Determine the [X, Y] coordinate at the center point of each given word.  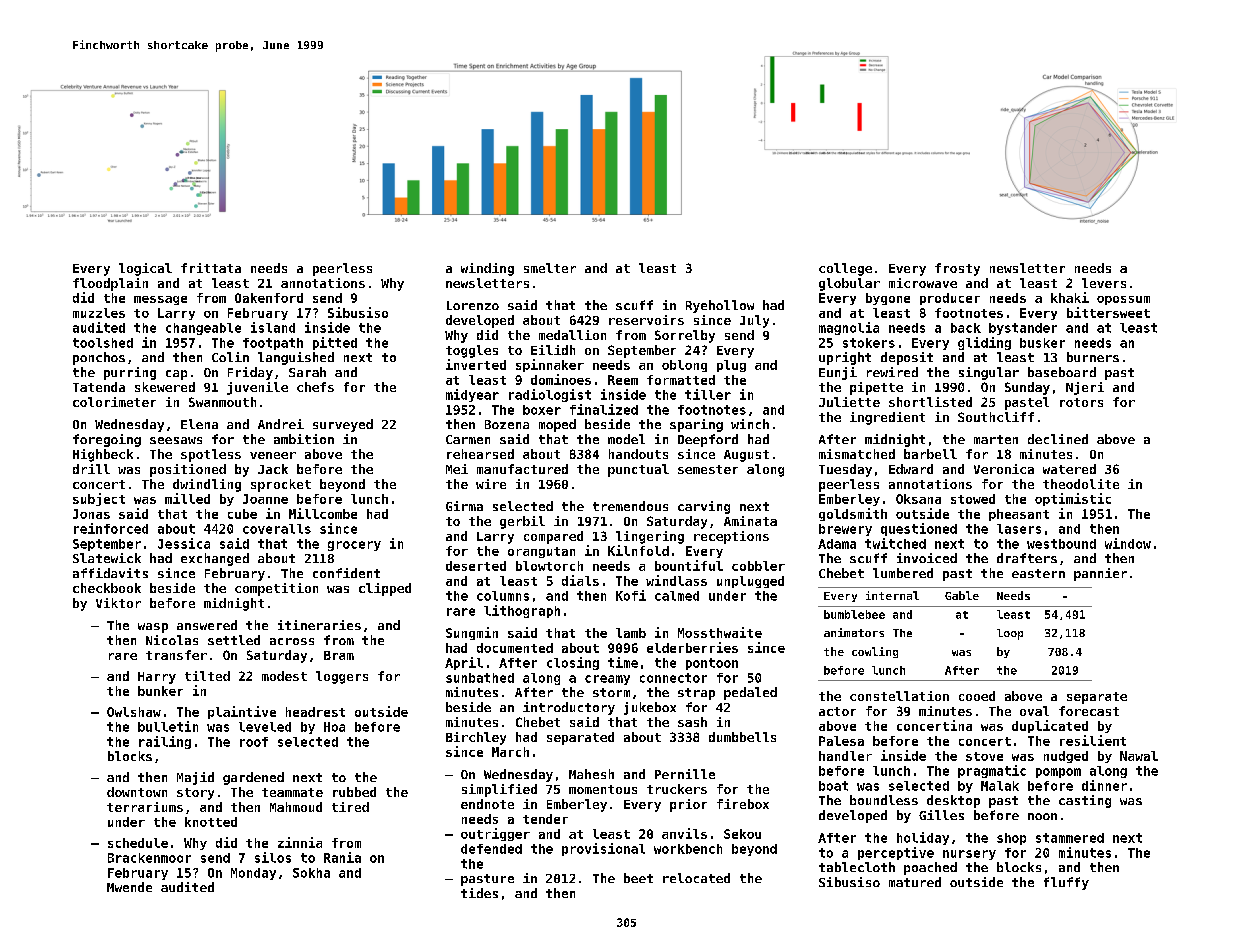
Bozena [507, 424]
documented [515, 648]
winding [487, 269]
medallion [572, 335]
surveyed [343, 425]
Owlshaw [134, 712]
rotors [1081, 402]
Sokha [311, 873]
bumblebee [854, 614]
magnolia [849, 328]
